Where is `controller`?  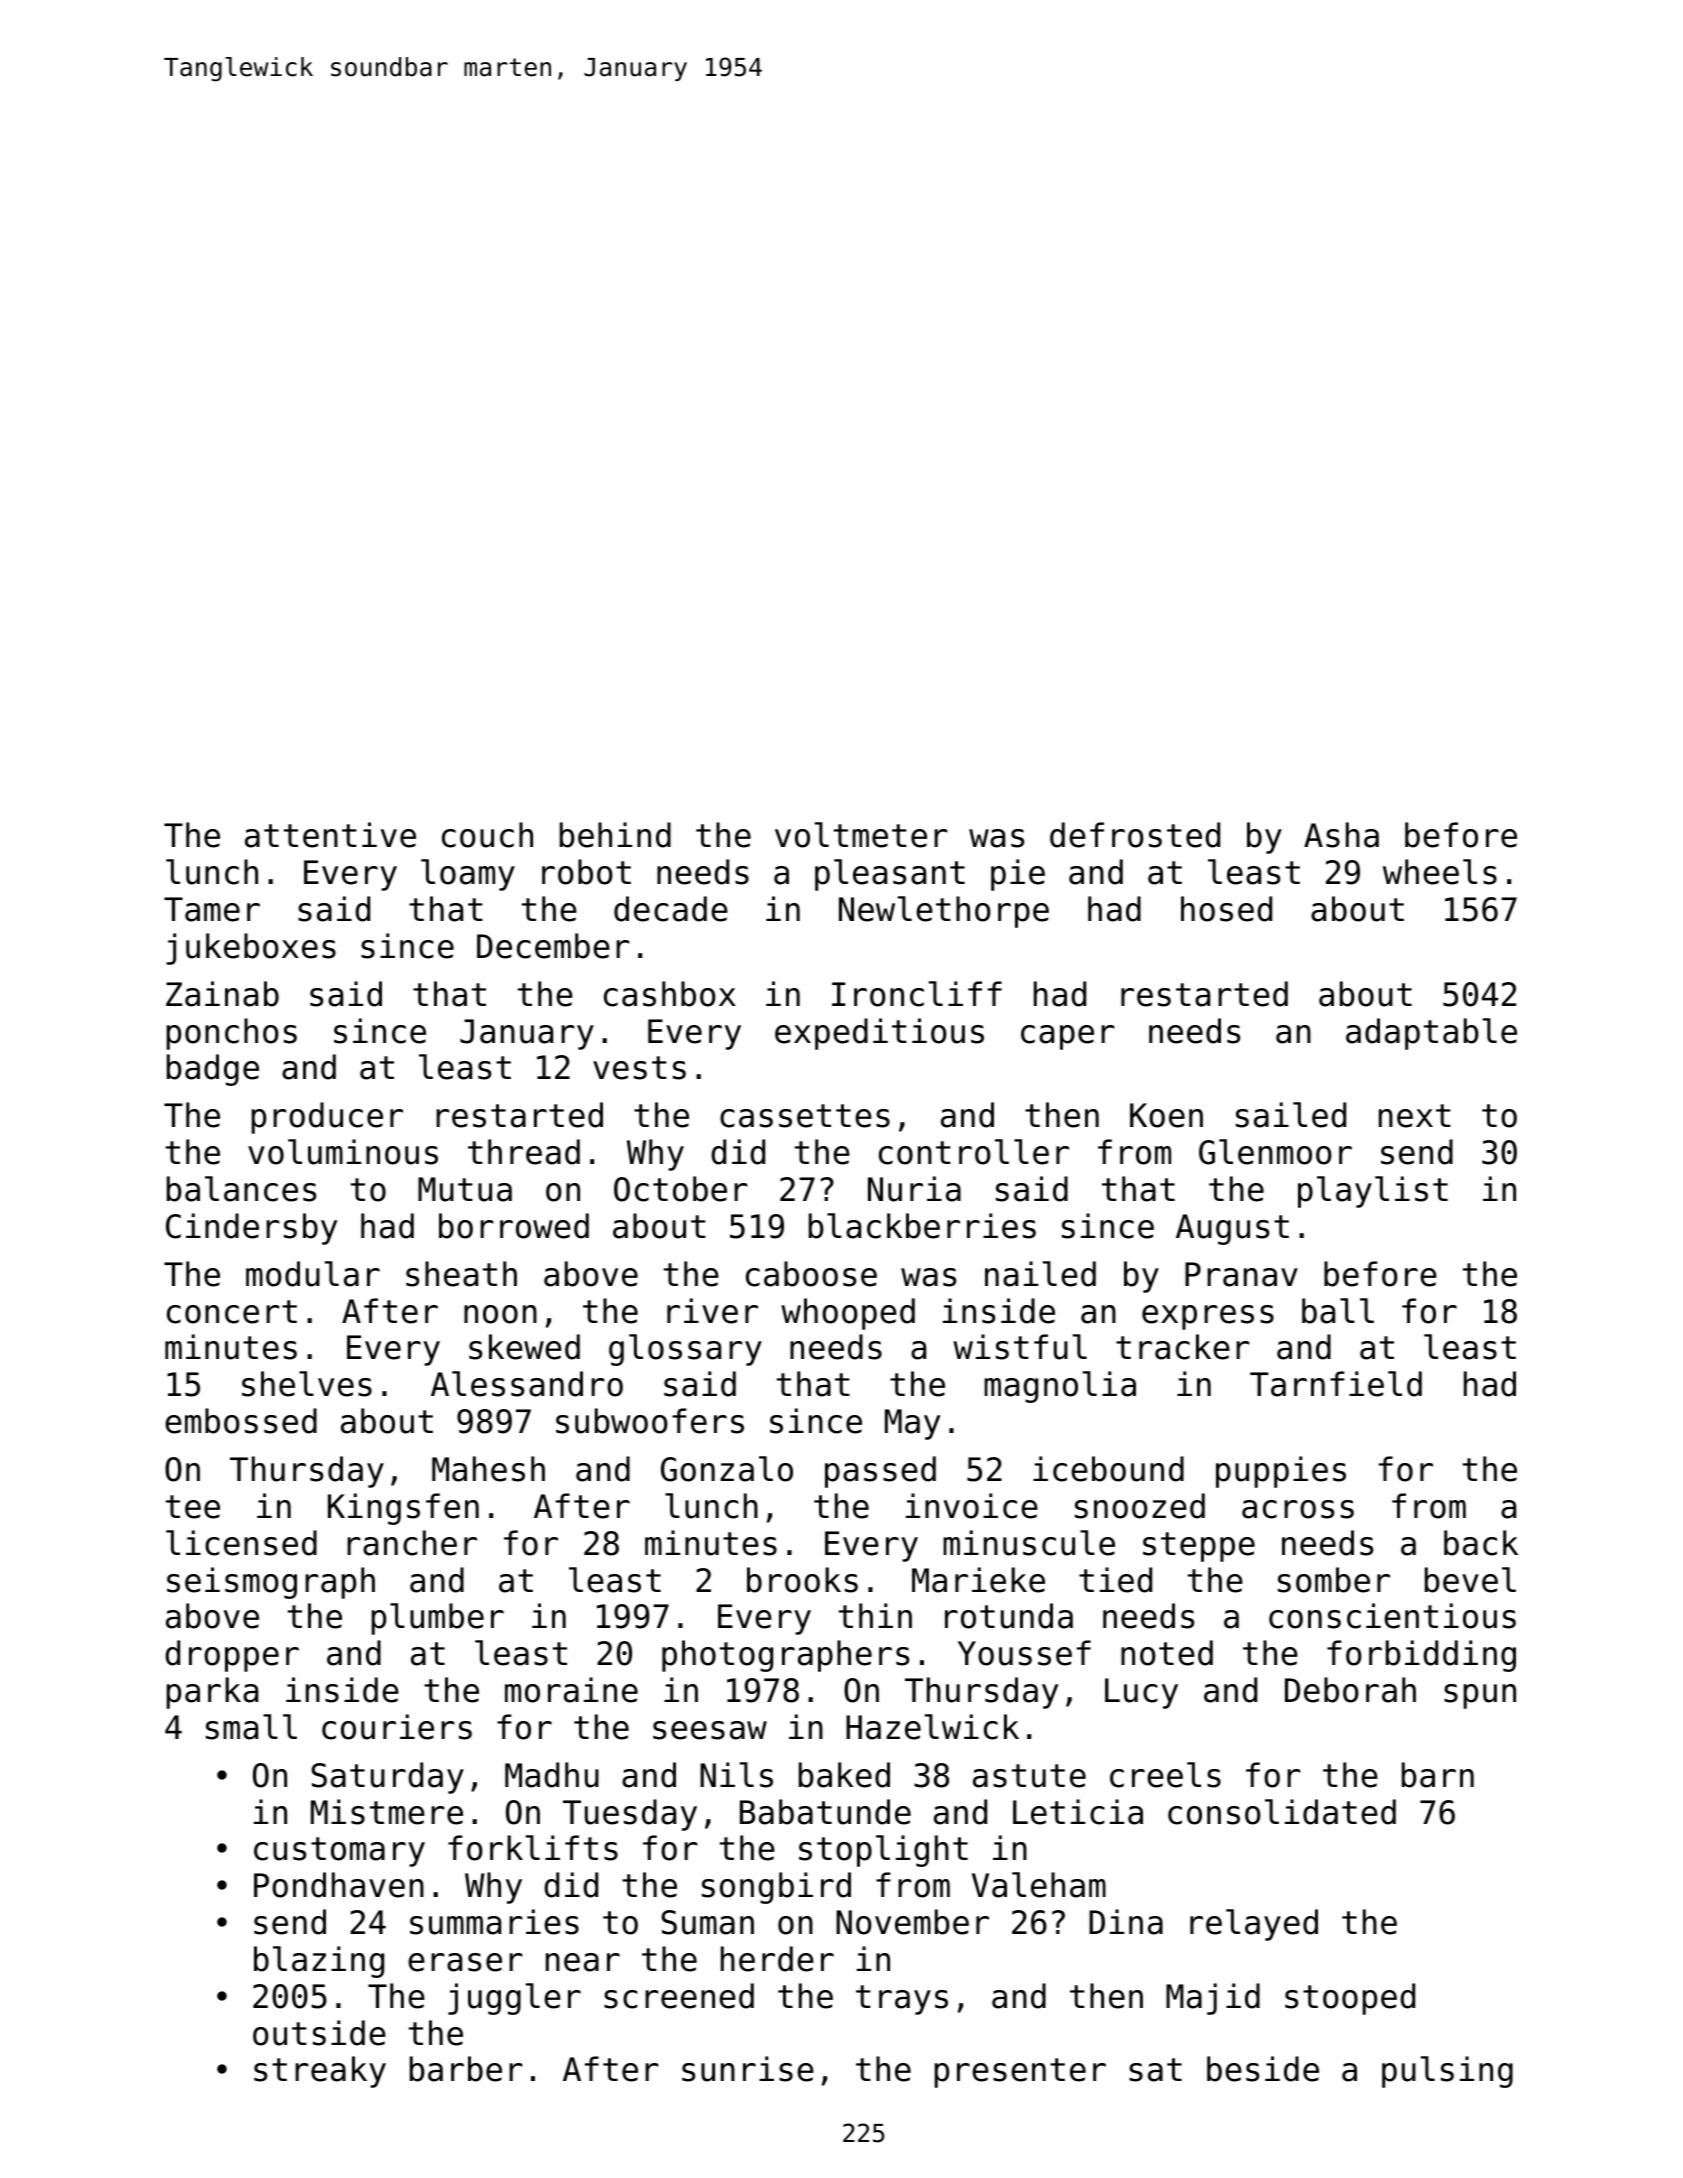
controller is located at coordinates (974, 1152).
